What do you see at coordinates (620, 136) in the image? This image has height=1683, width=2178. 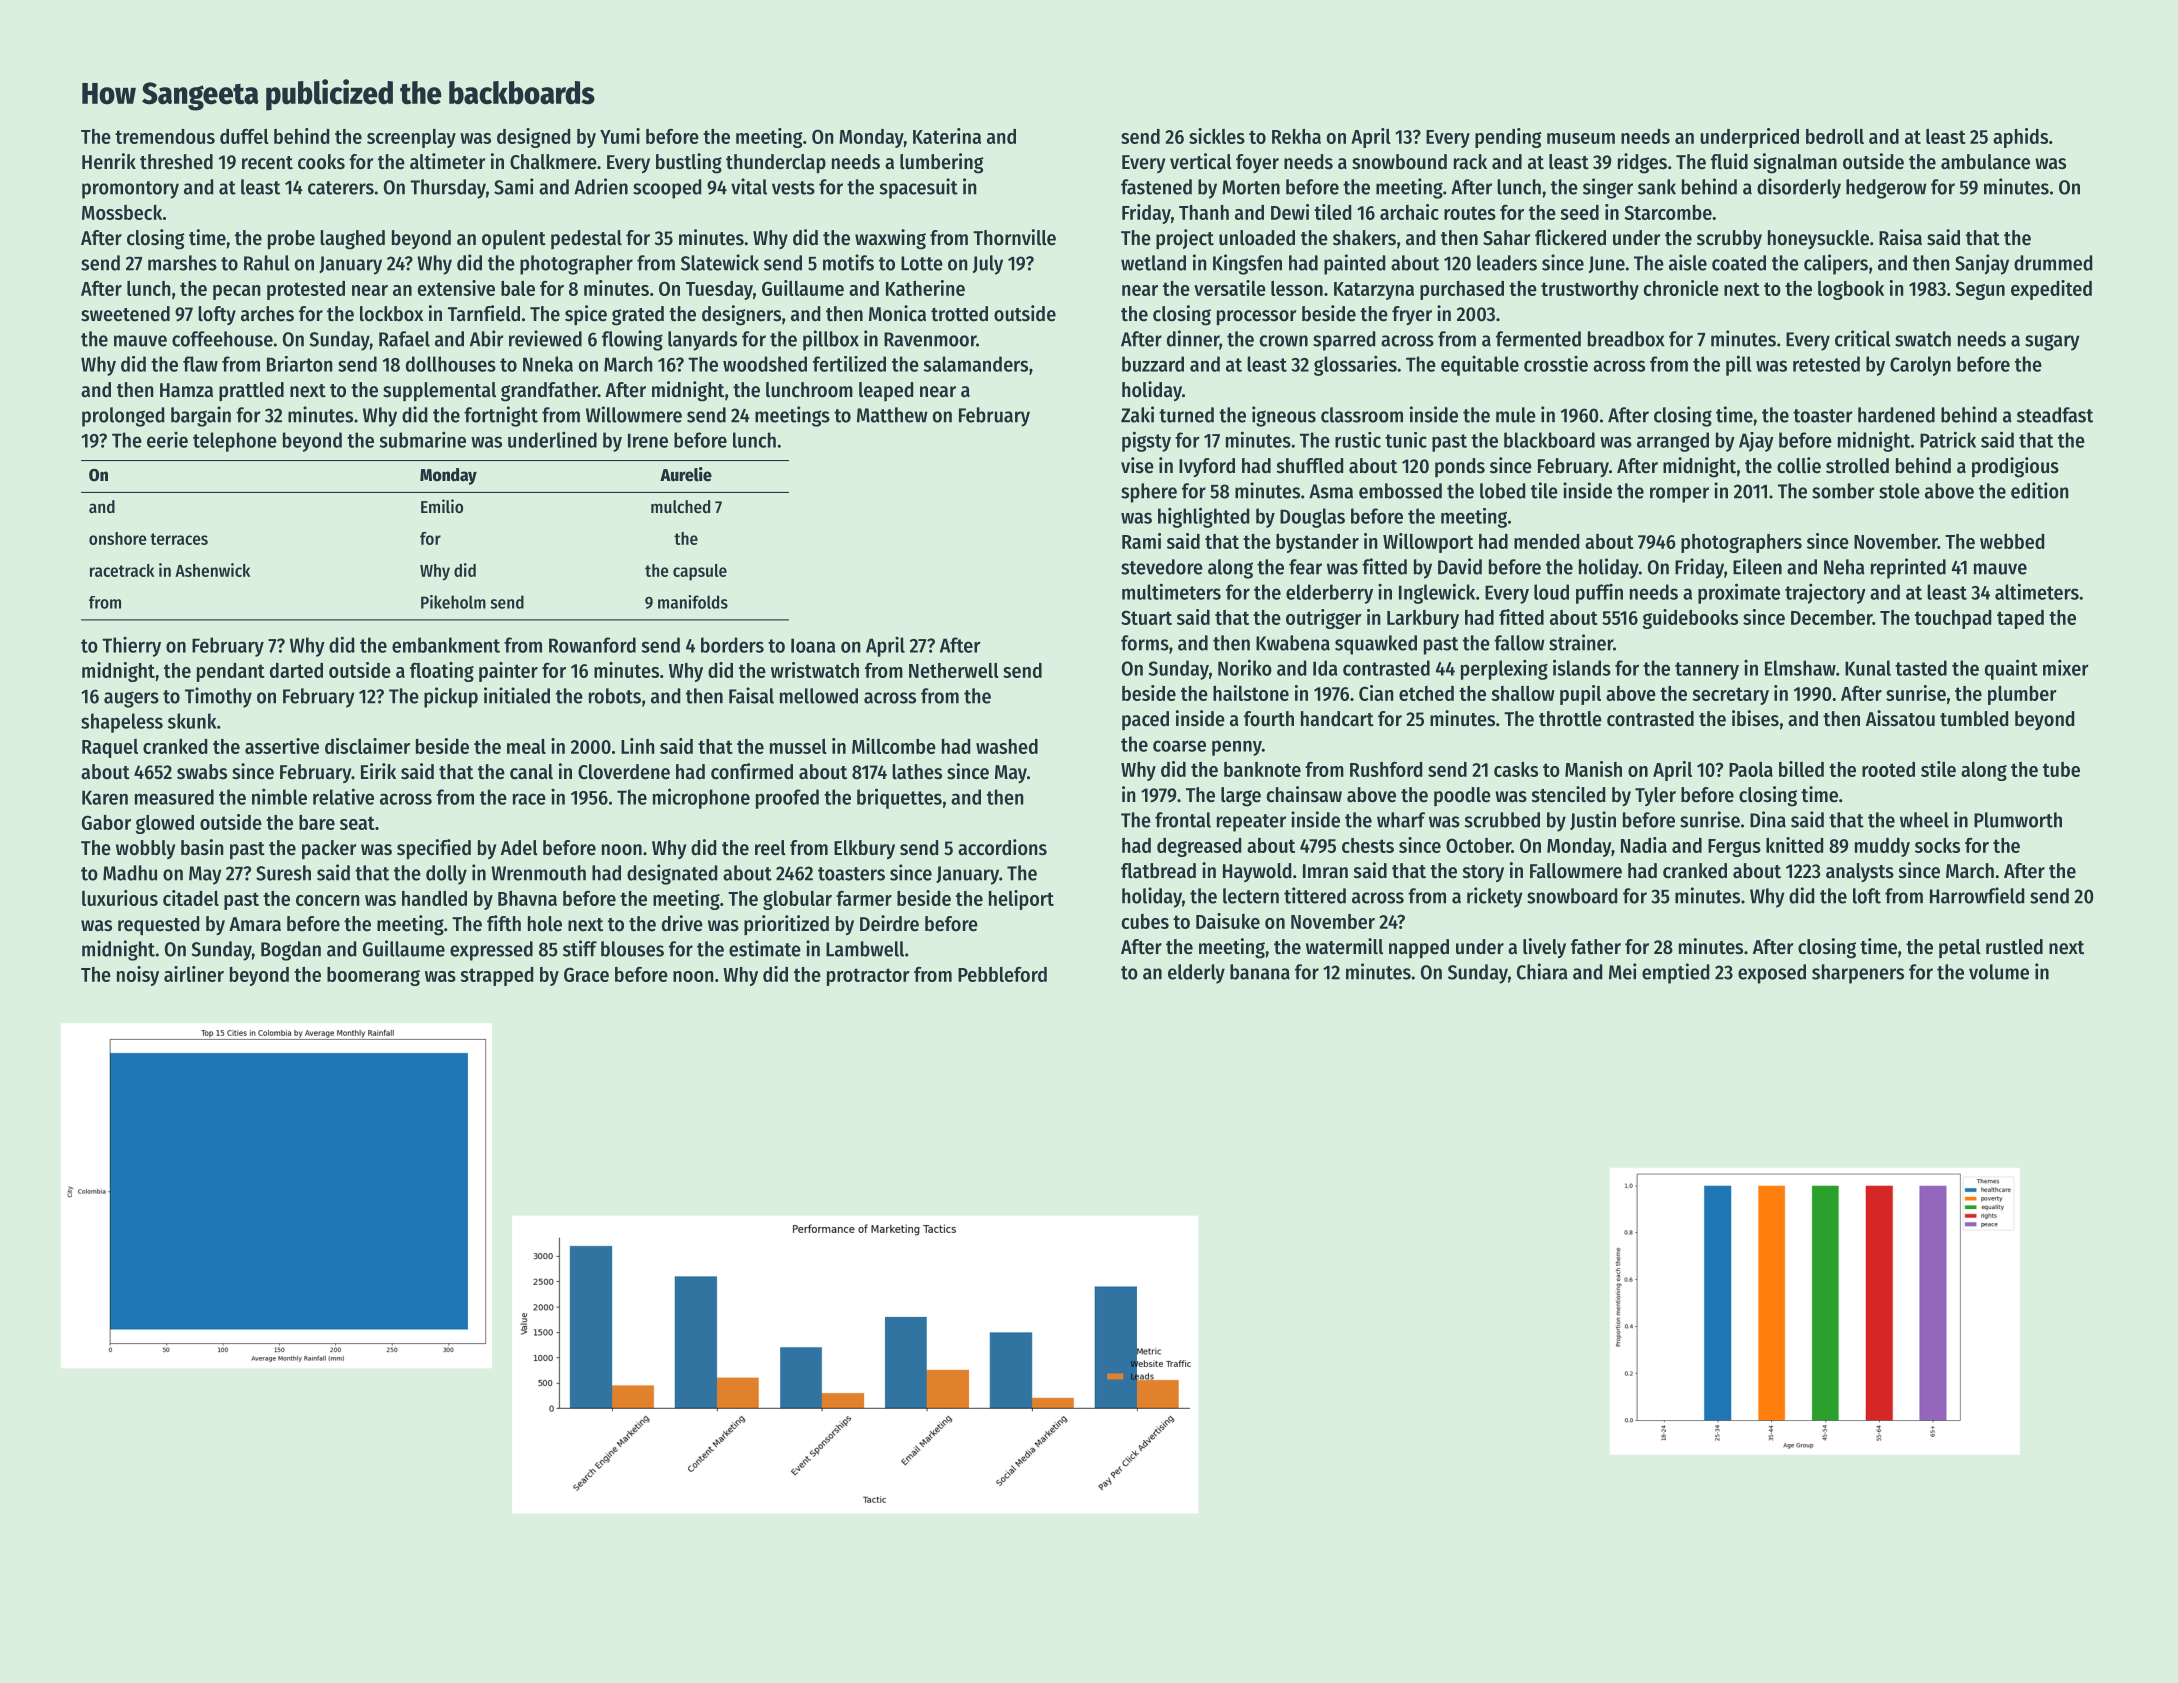 I see `Yumi` at bounding box center [620, 136].
